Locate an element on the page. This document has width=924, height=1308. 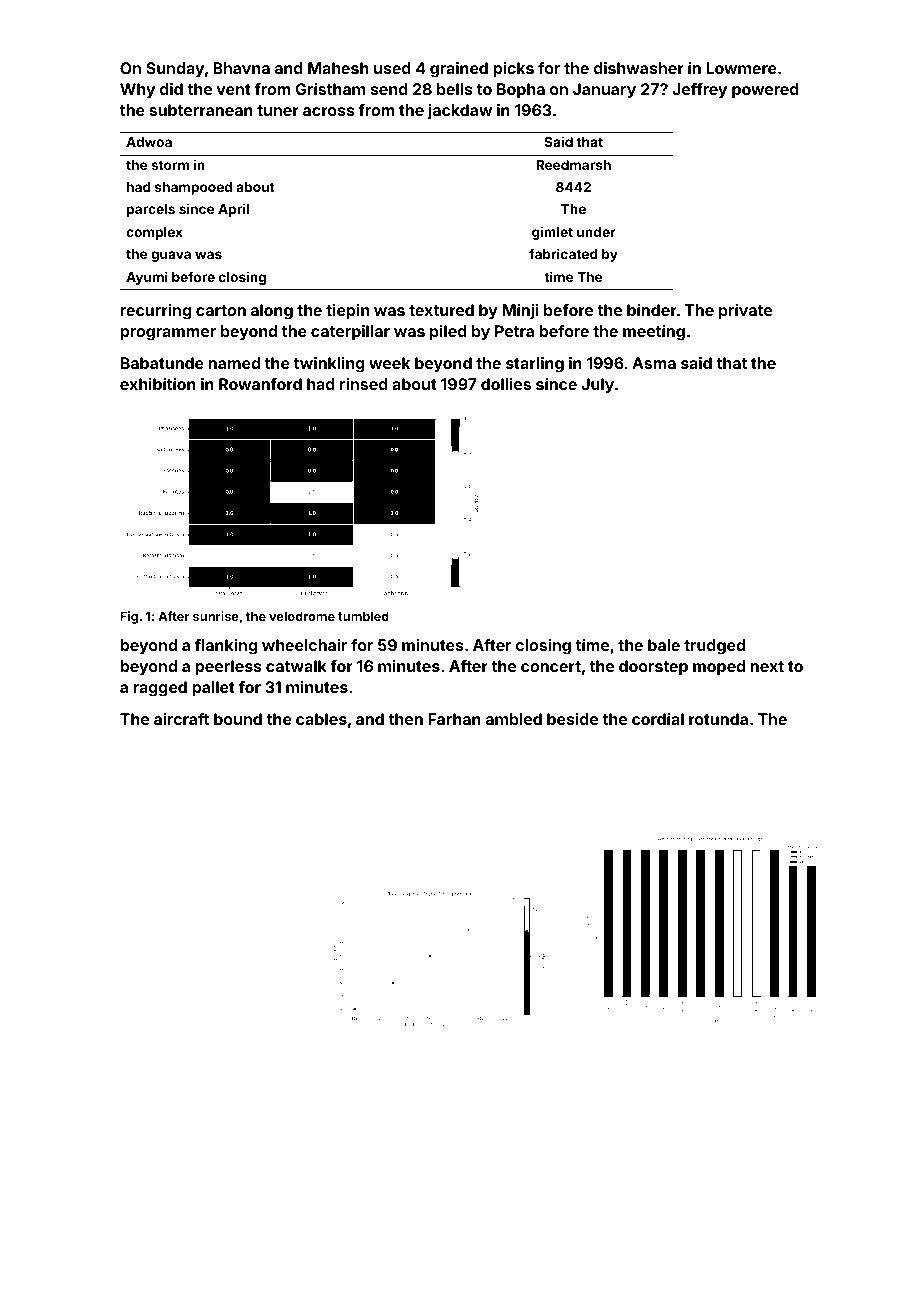
Asma is located at coordinates (654, 363).
